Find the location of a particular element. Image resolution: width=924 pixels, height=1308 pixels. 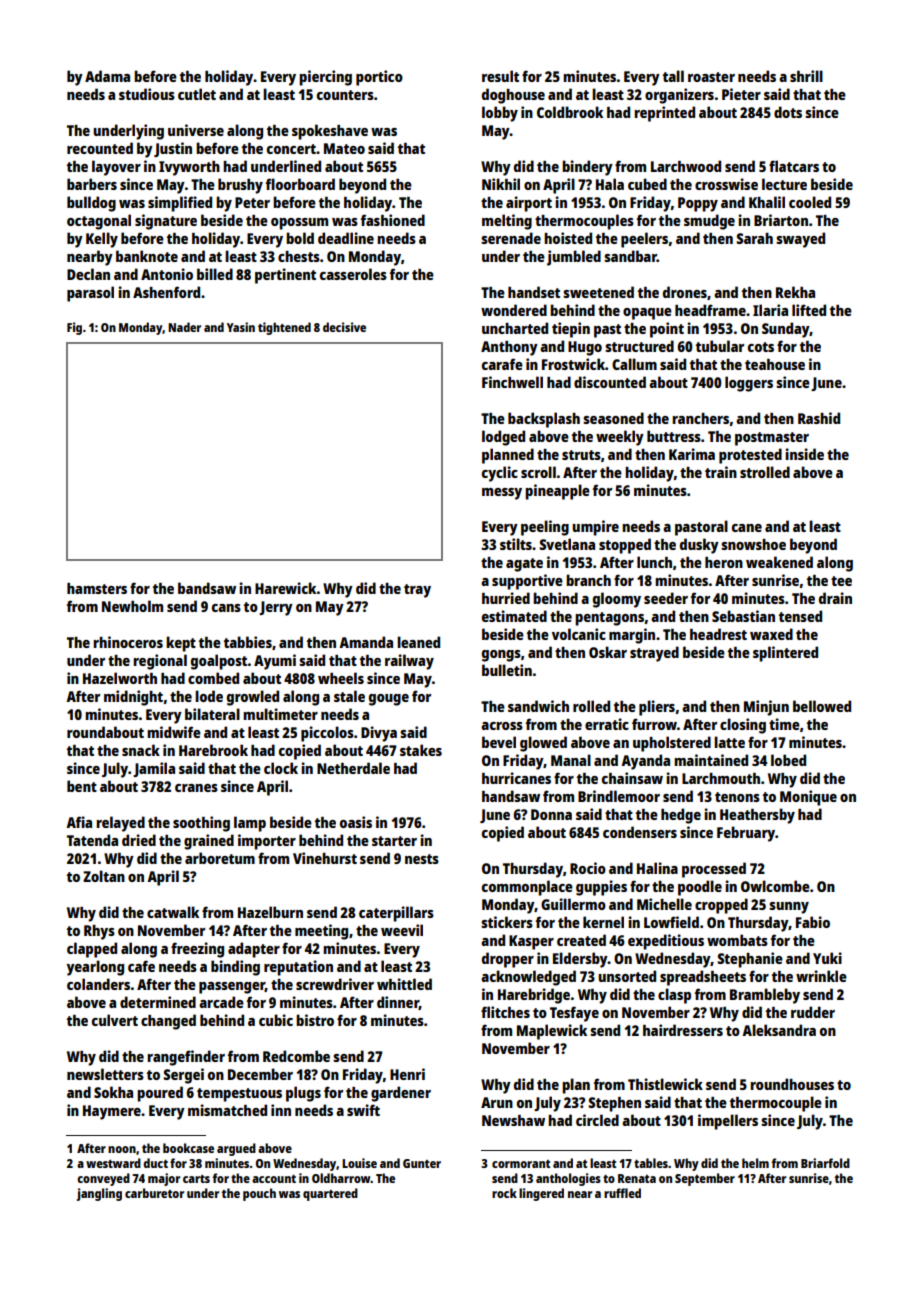

handsaw is located at coordinates (511, 796).
